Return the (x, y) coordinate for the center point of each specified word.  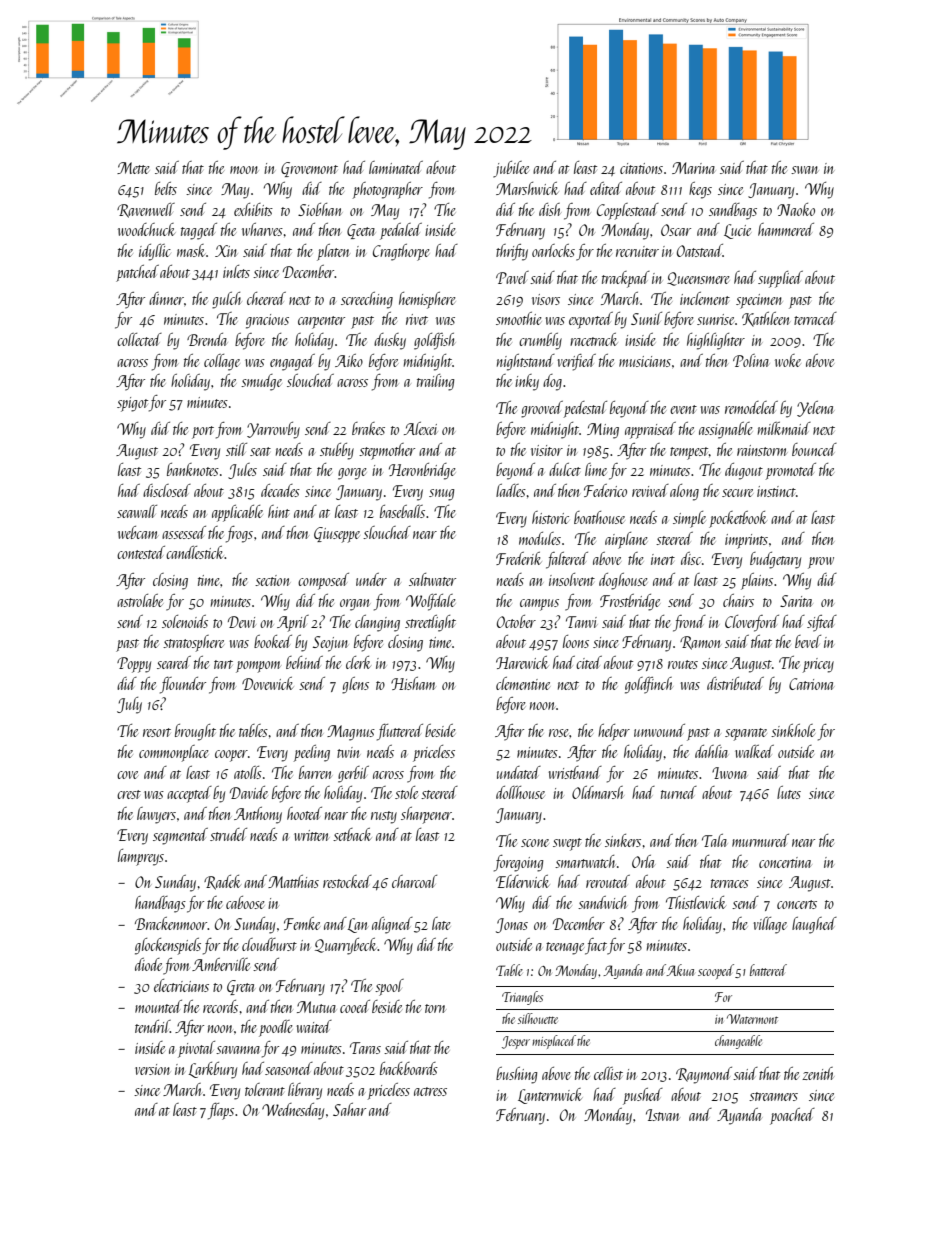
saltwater (432, 579)
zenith (818, 1073)
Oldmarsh (598, 792)
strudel (228, 834)
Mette (133, 168)
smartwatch (585, 861)
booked (273, 641)
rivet (417, 319)
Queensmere (698, 279)
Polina (751, 360)
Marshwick (527, 188)
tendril (152, 1026)
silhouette (538, 1018)
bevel (808, 641)
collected (139, 339)
